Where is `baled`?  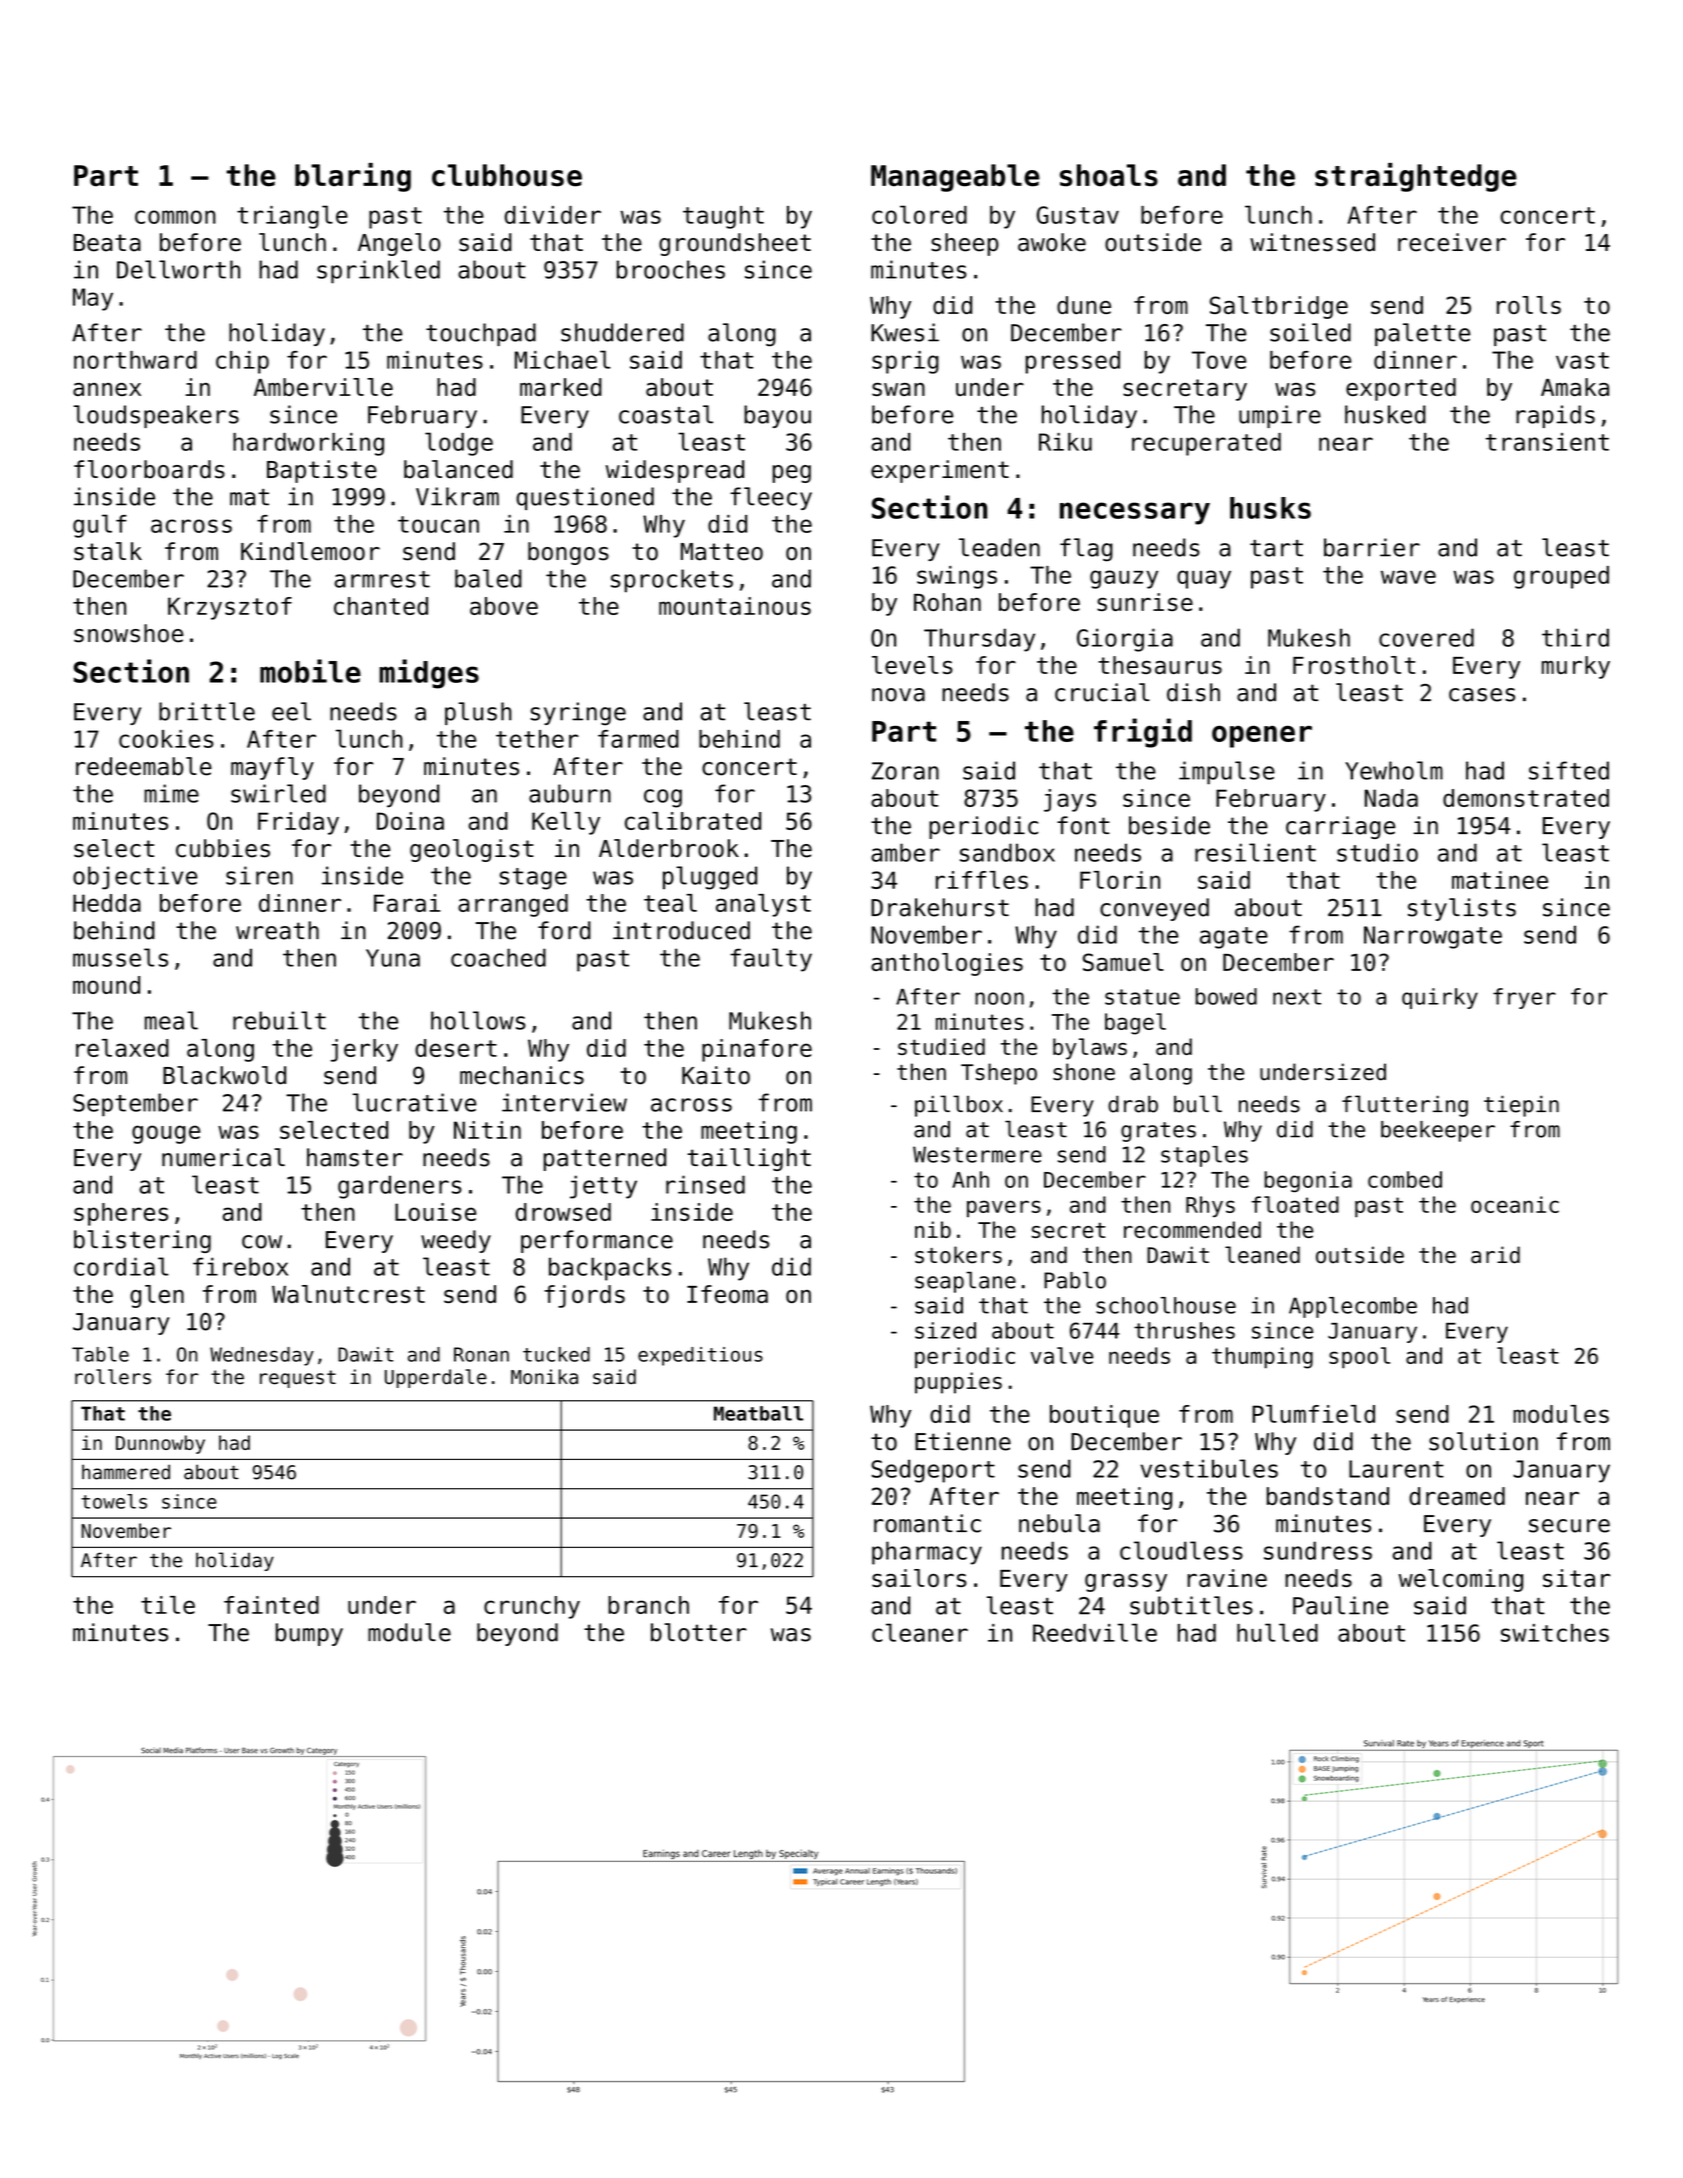
baled is located at coordinates (488, 578).
